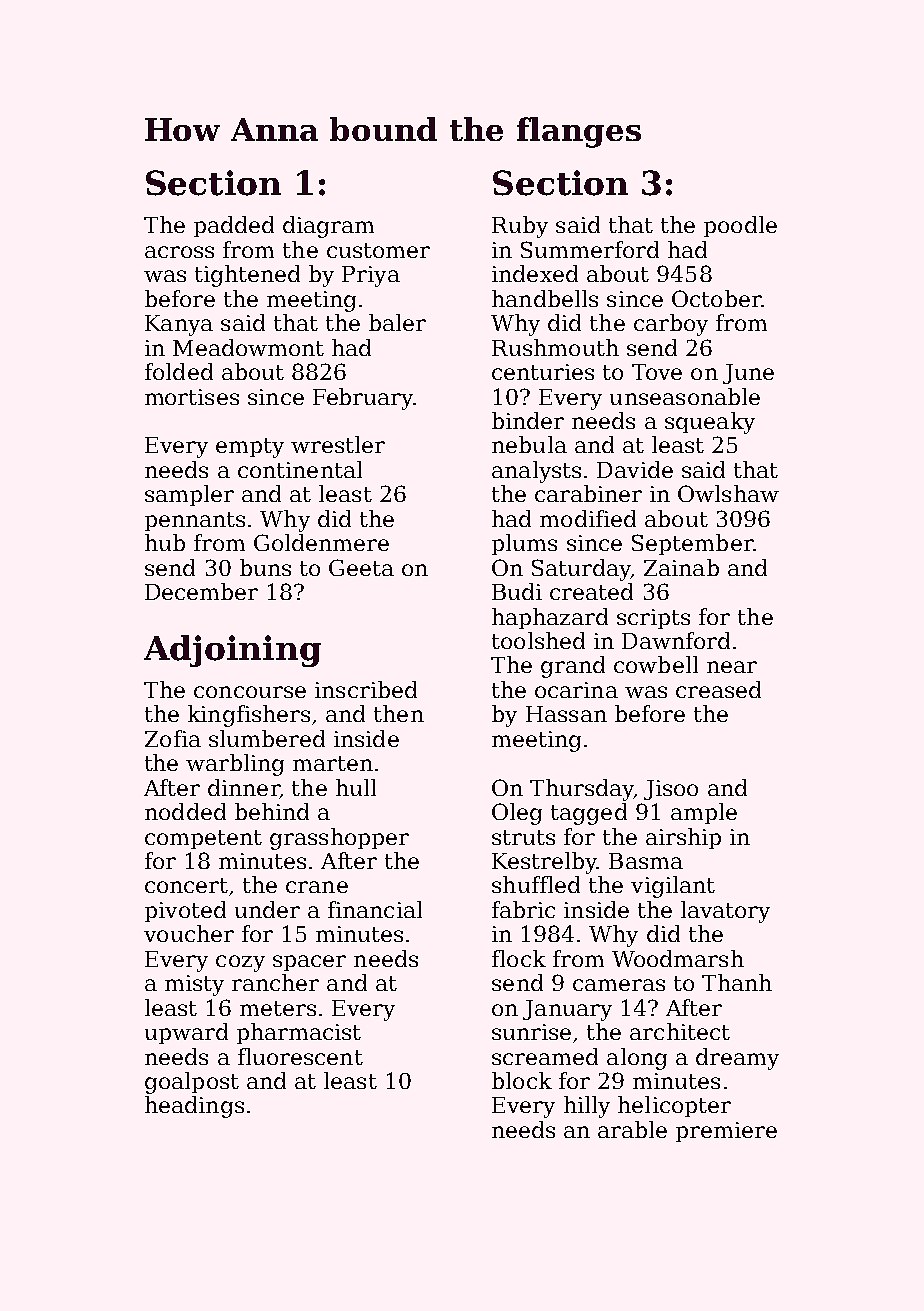 This screenshot has width=924, height=1311. What do you see at coordinates (328, 227) in the screenshot?
I see `diagram` at bounding box center [328, 227].
